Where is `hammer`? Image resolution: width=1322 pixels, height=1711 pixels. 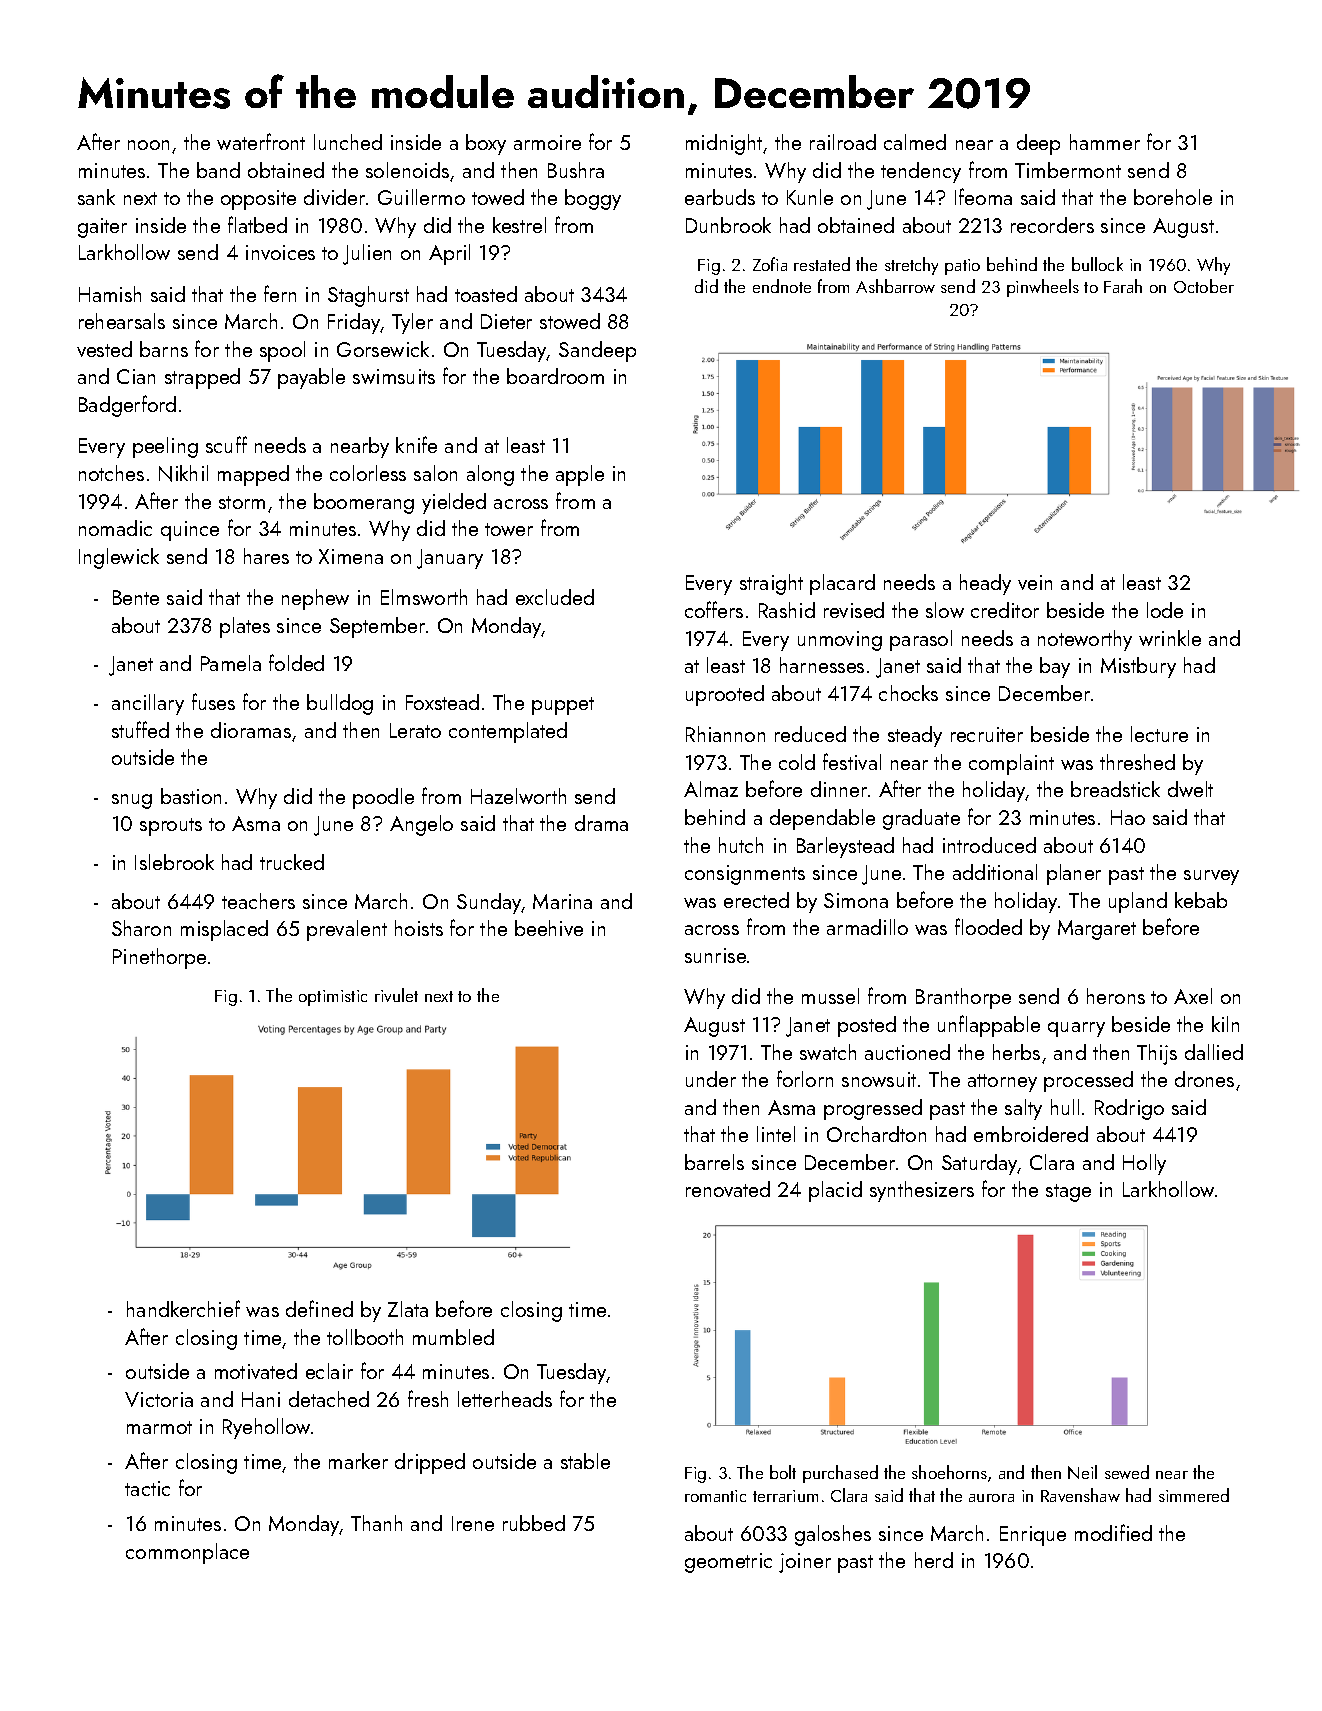
hammer is located at coordinates (1105, 142).
